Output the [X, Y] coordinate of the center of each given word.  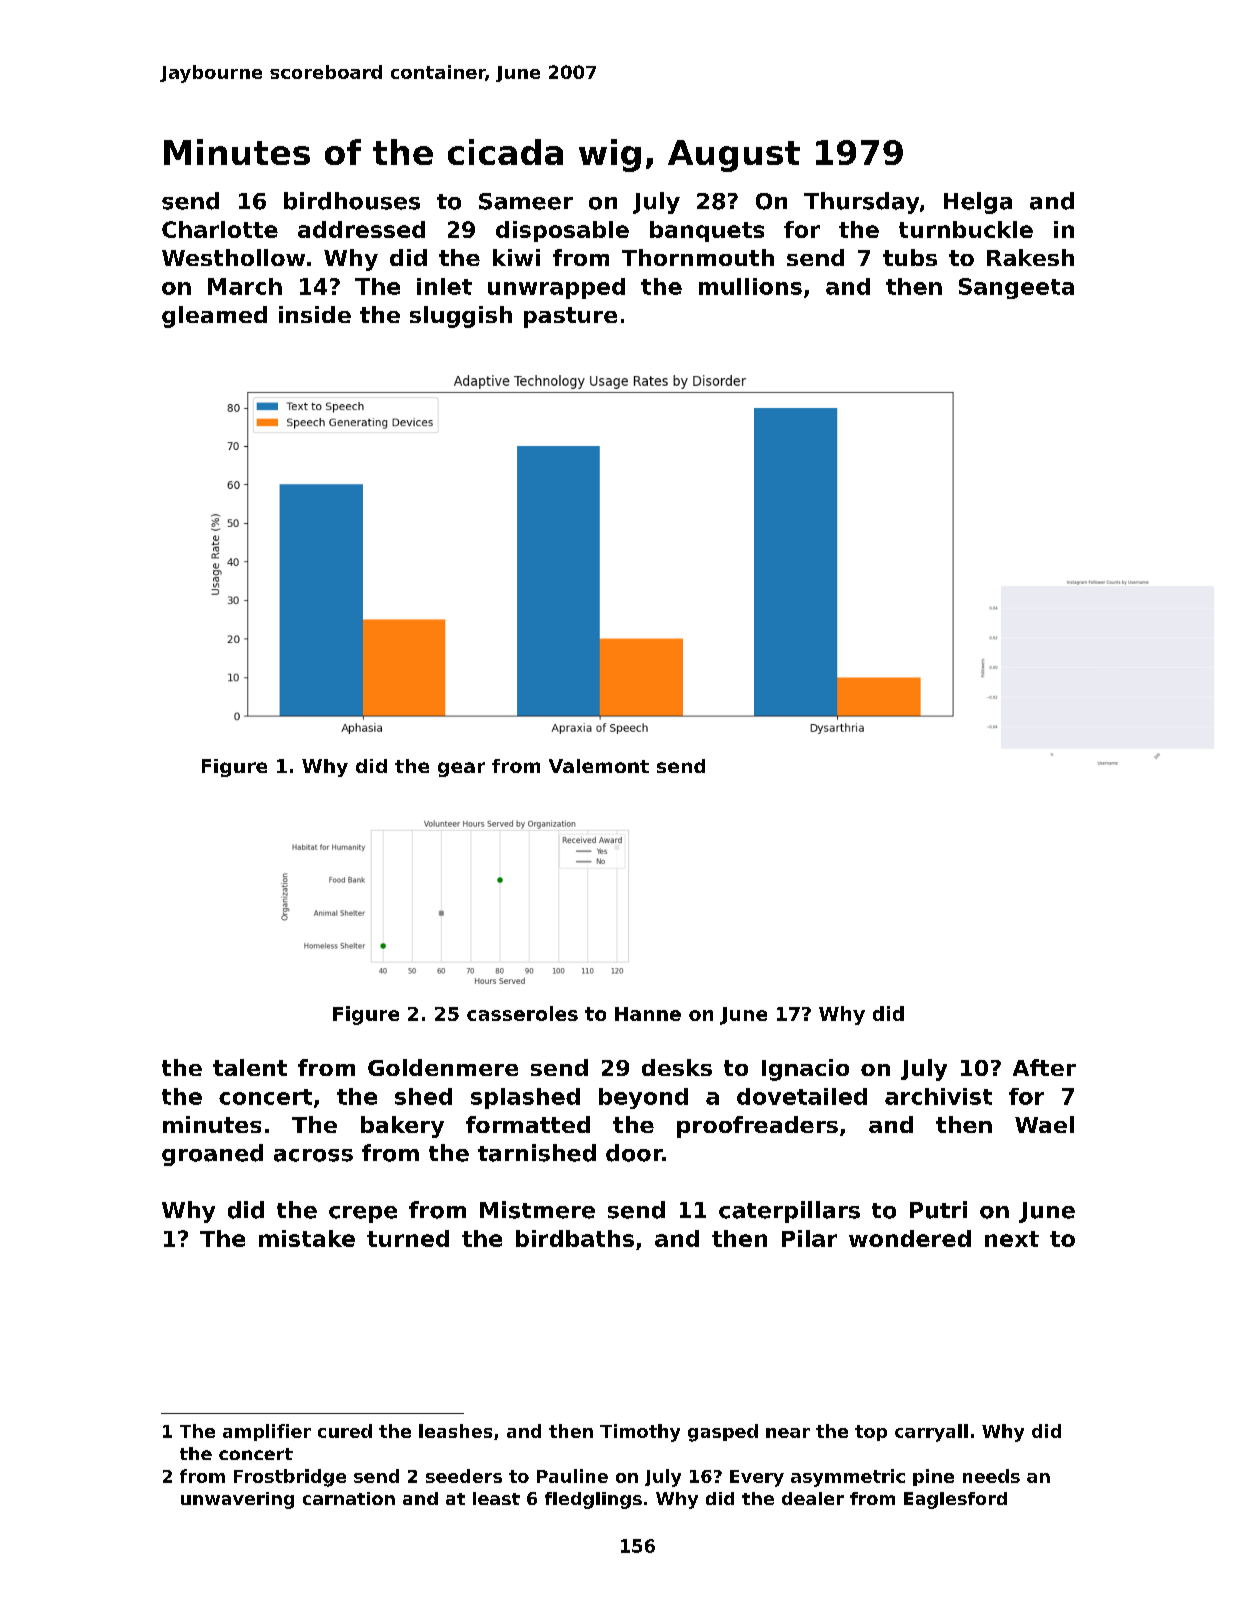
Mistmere [537, 1210]
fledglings [593, 1500]
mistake [307, 1238]
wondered [910, 1238]
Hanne [648, 1014]
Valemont [599, 766]
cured [345, 1431]
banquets [707, 231]
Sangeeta [1016, 288]
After [1044, 1067]
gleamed [214, 317]
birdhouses [352, 201]
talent [250, 1067]
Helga [978, 203]
